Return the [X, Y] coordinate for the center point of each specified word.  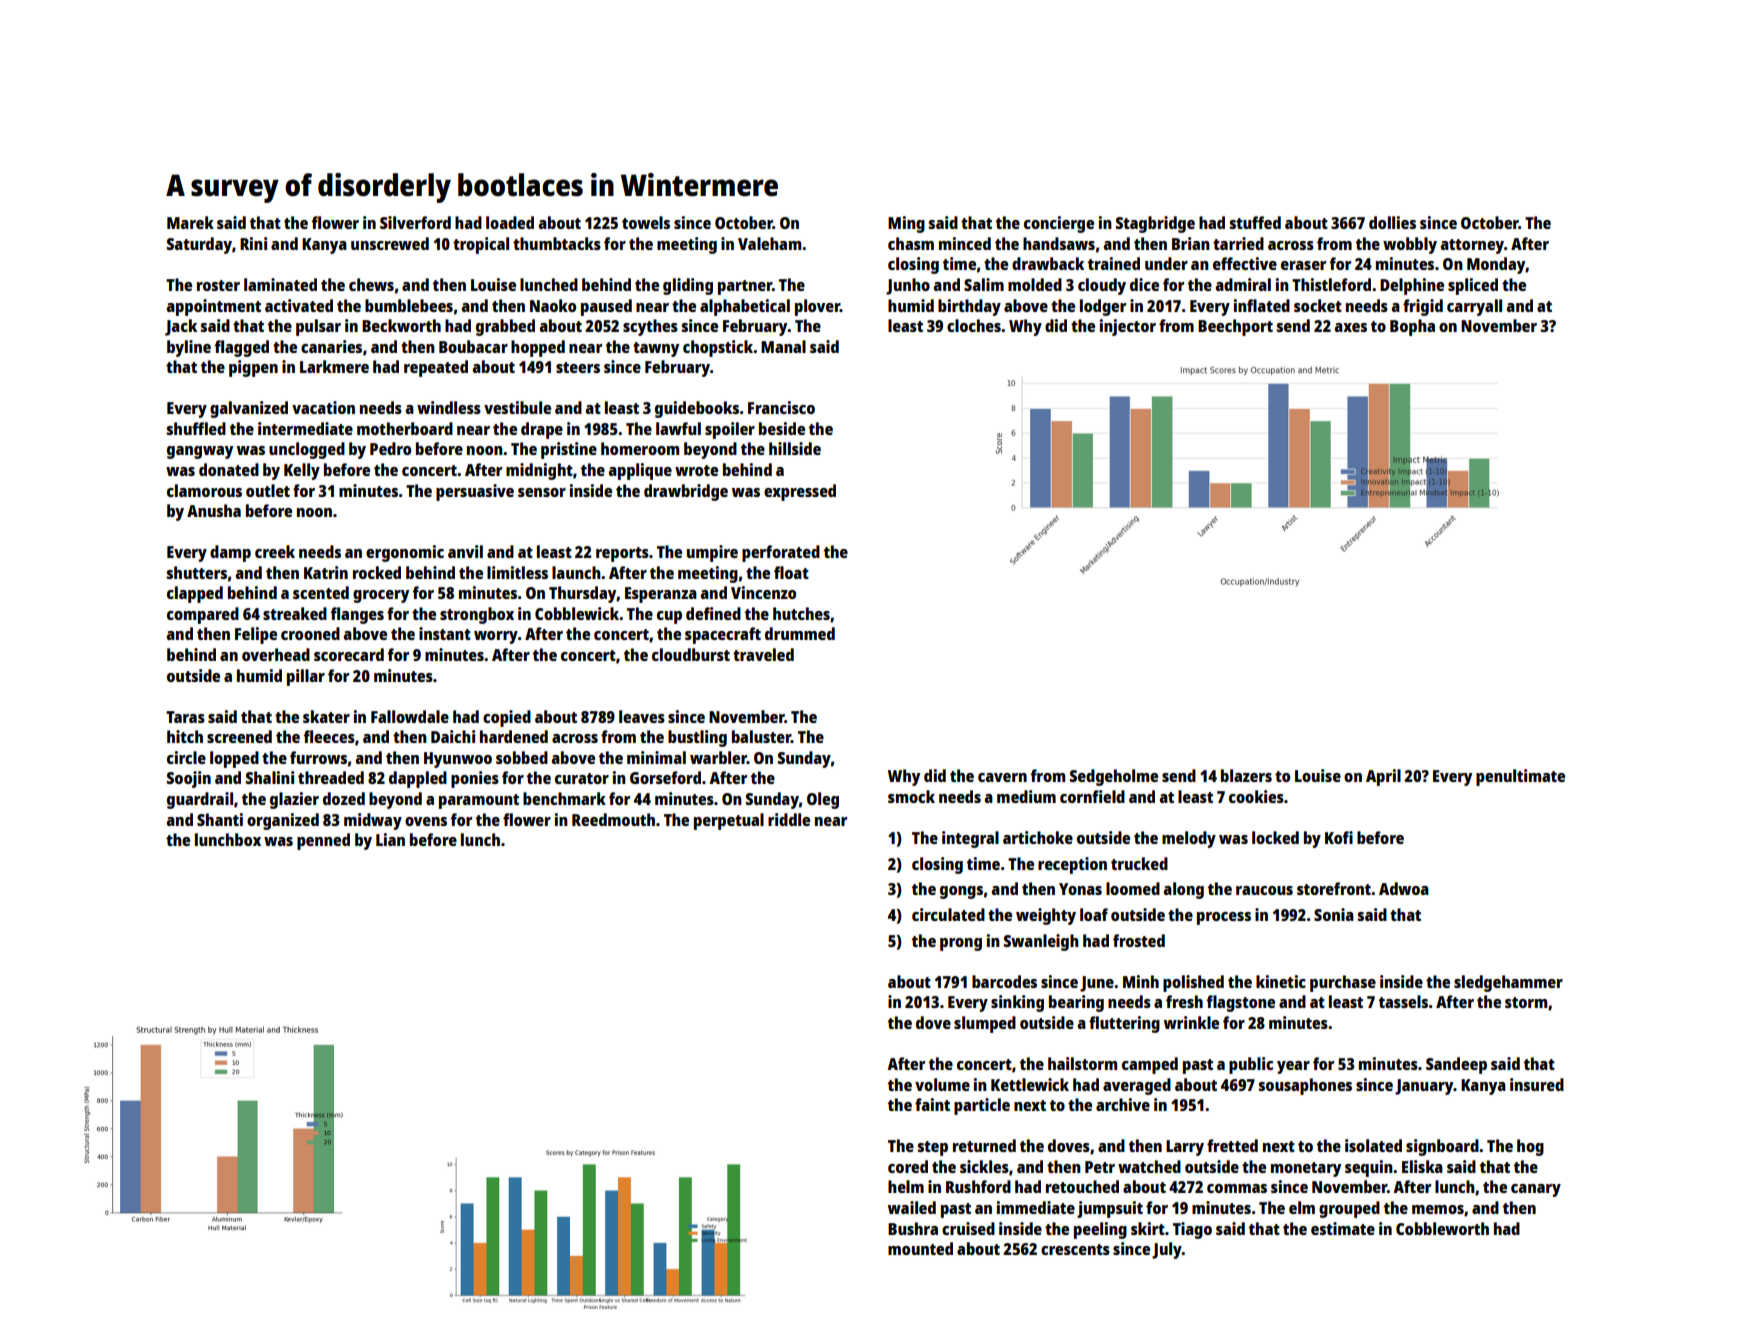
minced [965, 243]
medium [1026, 796]
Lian [390, 839]
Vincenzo [763, 592]
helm [906, 1186]
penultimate [1520, 777]
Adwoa [1404, 888]
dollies [1392, 222]
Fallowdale [410, 716]
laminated [280, 284]
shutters [197, 572]
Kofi [1339, 837]
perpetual [729, 821]
